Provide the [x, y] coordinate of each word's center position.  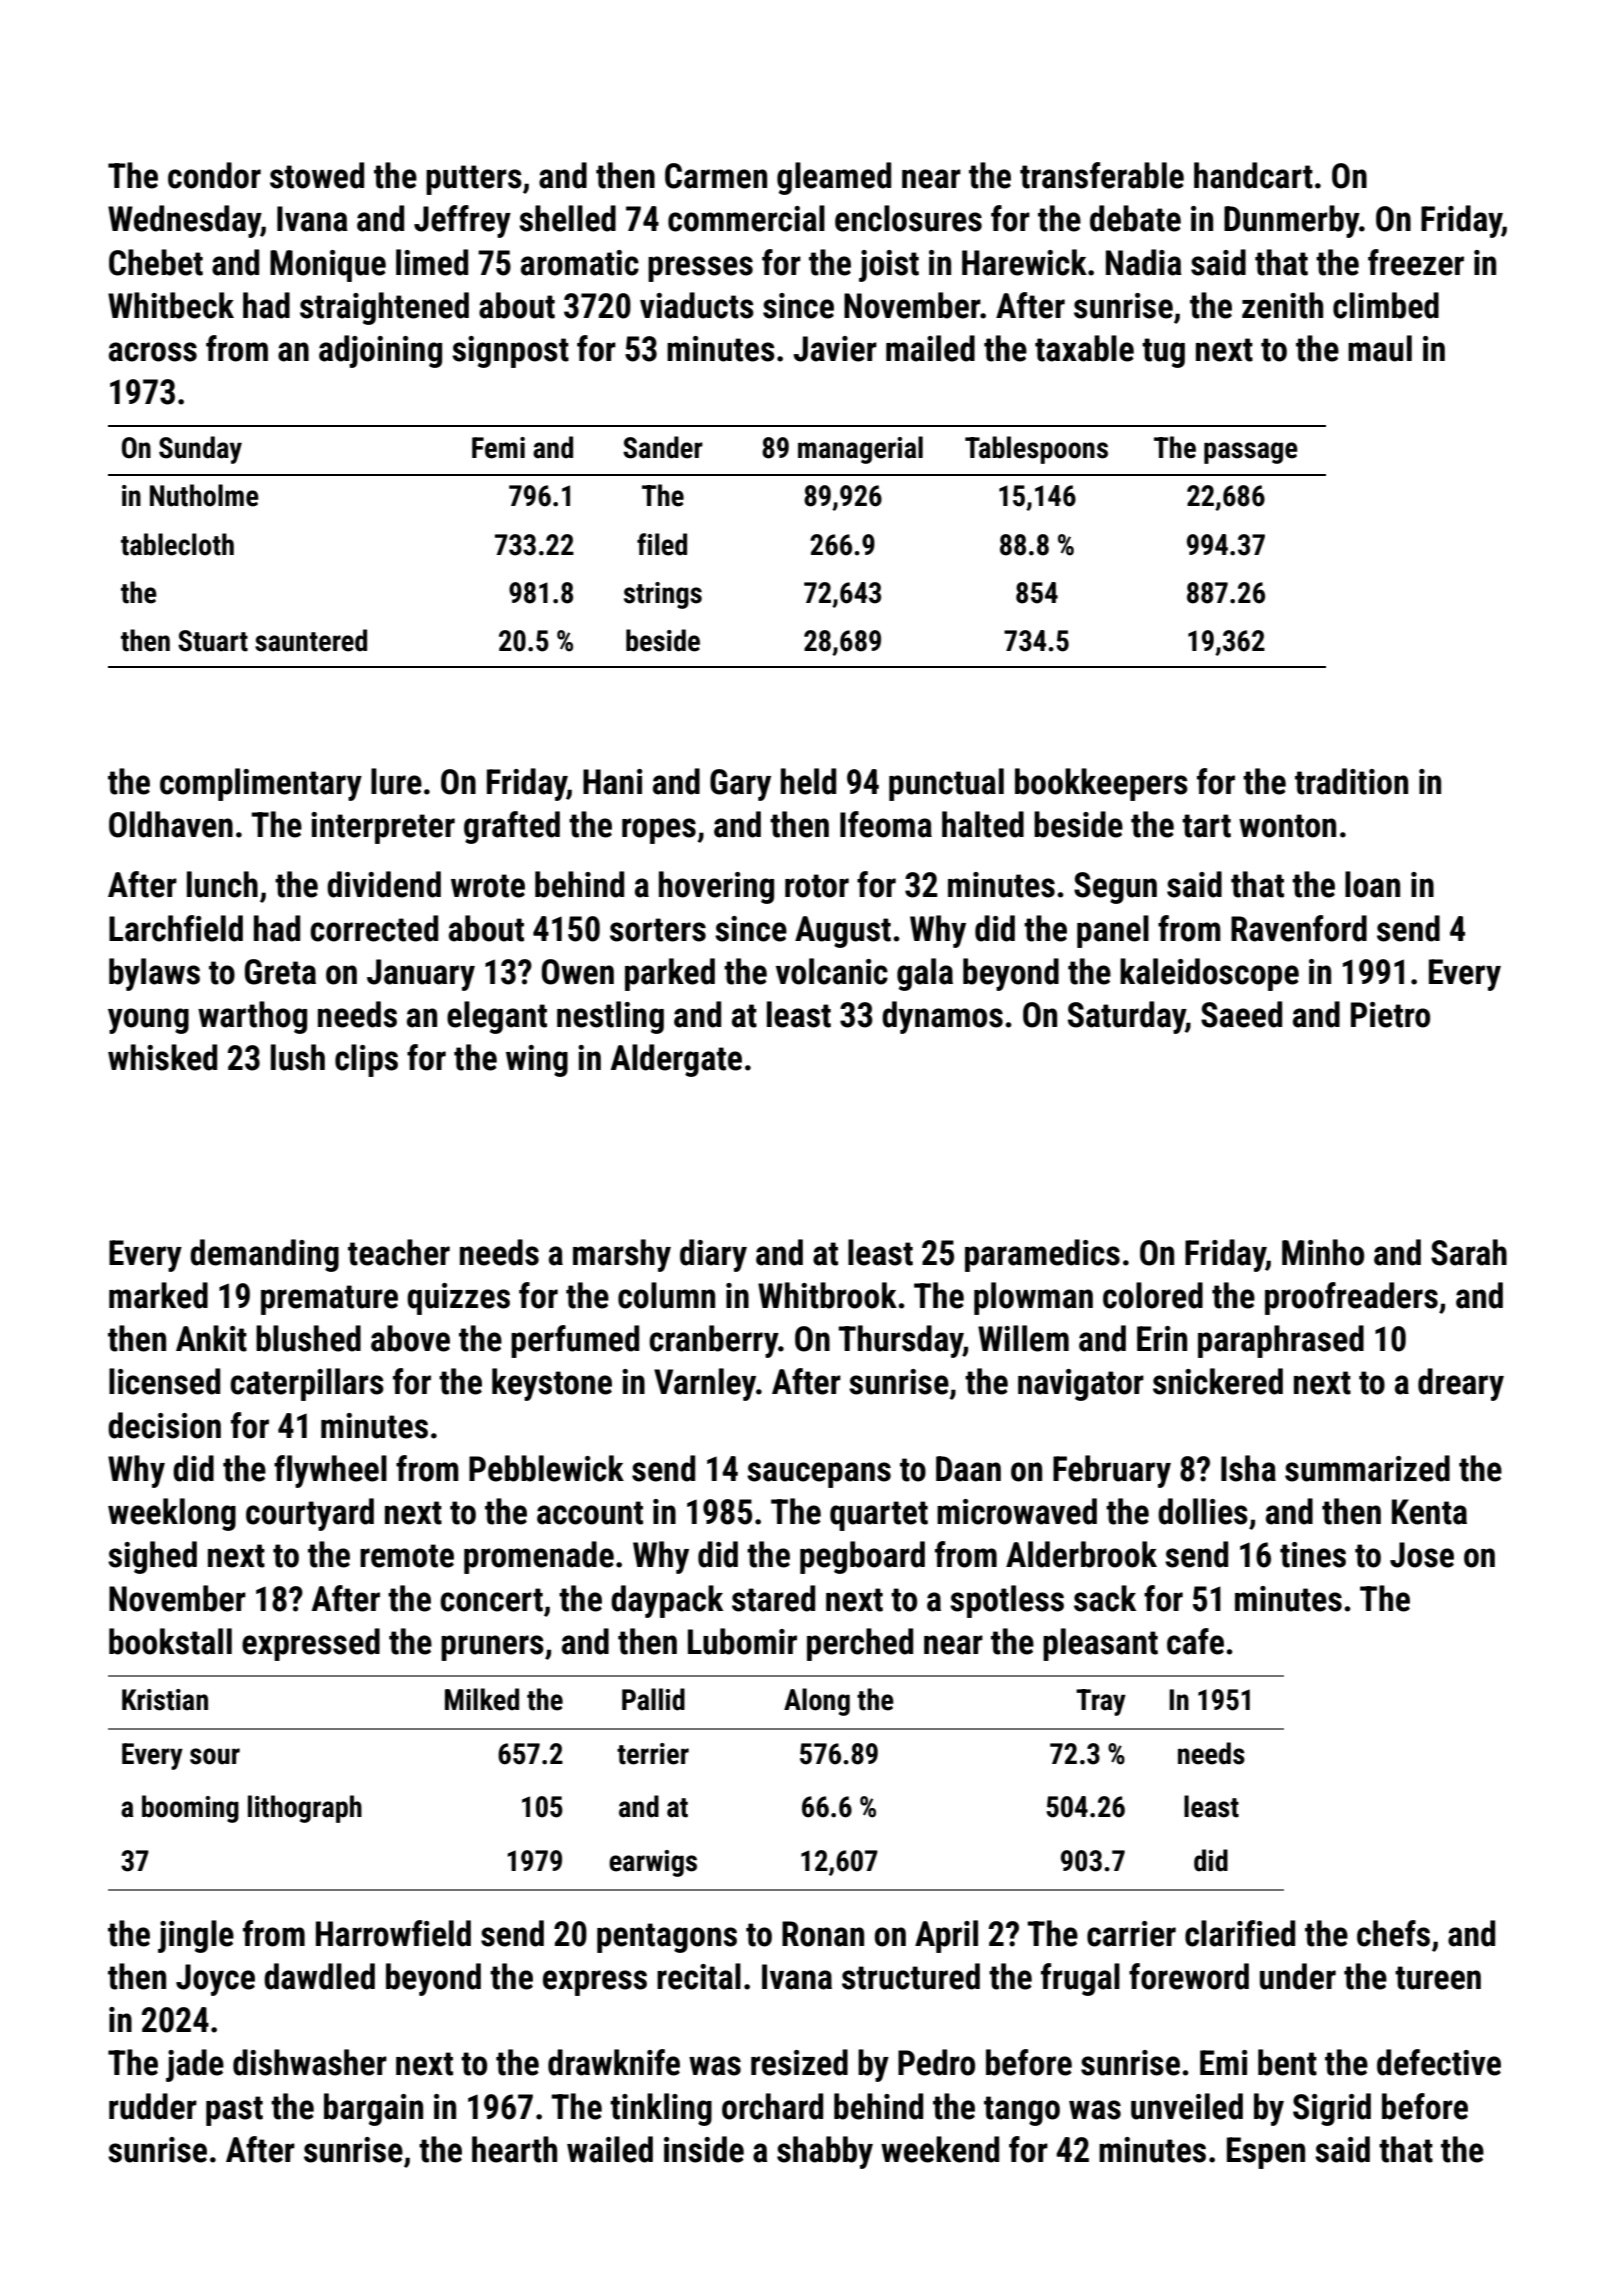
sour [215, 1756]
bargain [373, 2109]
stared [773, 1598]
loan [1372, 884]
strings [663, 595]
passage [1251, 453]
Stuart [213, 641]
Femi [498, 448]
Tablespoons [1036, 450]
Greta [280, 972]
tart [1206, 826]
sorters [658, 930]
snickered [1218, 1381]
